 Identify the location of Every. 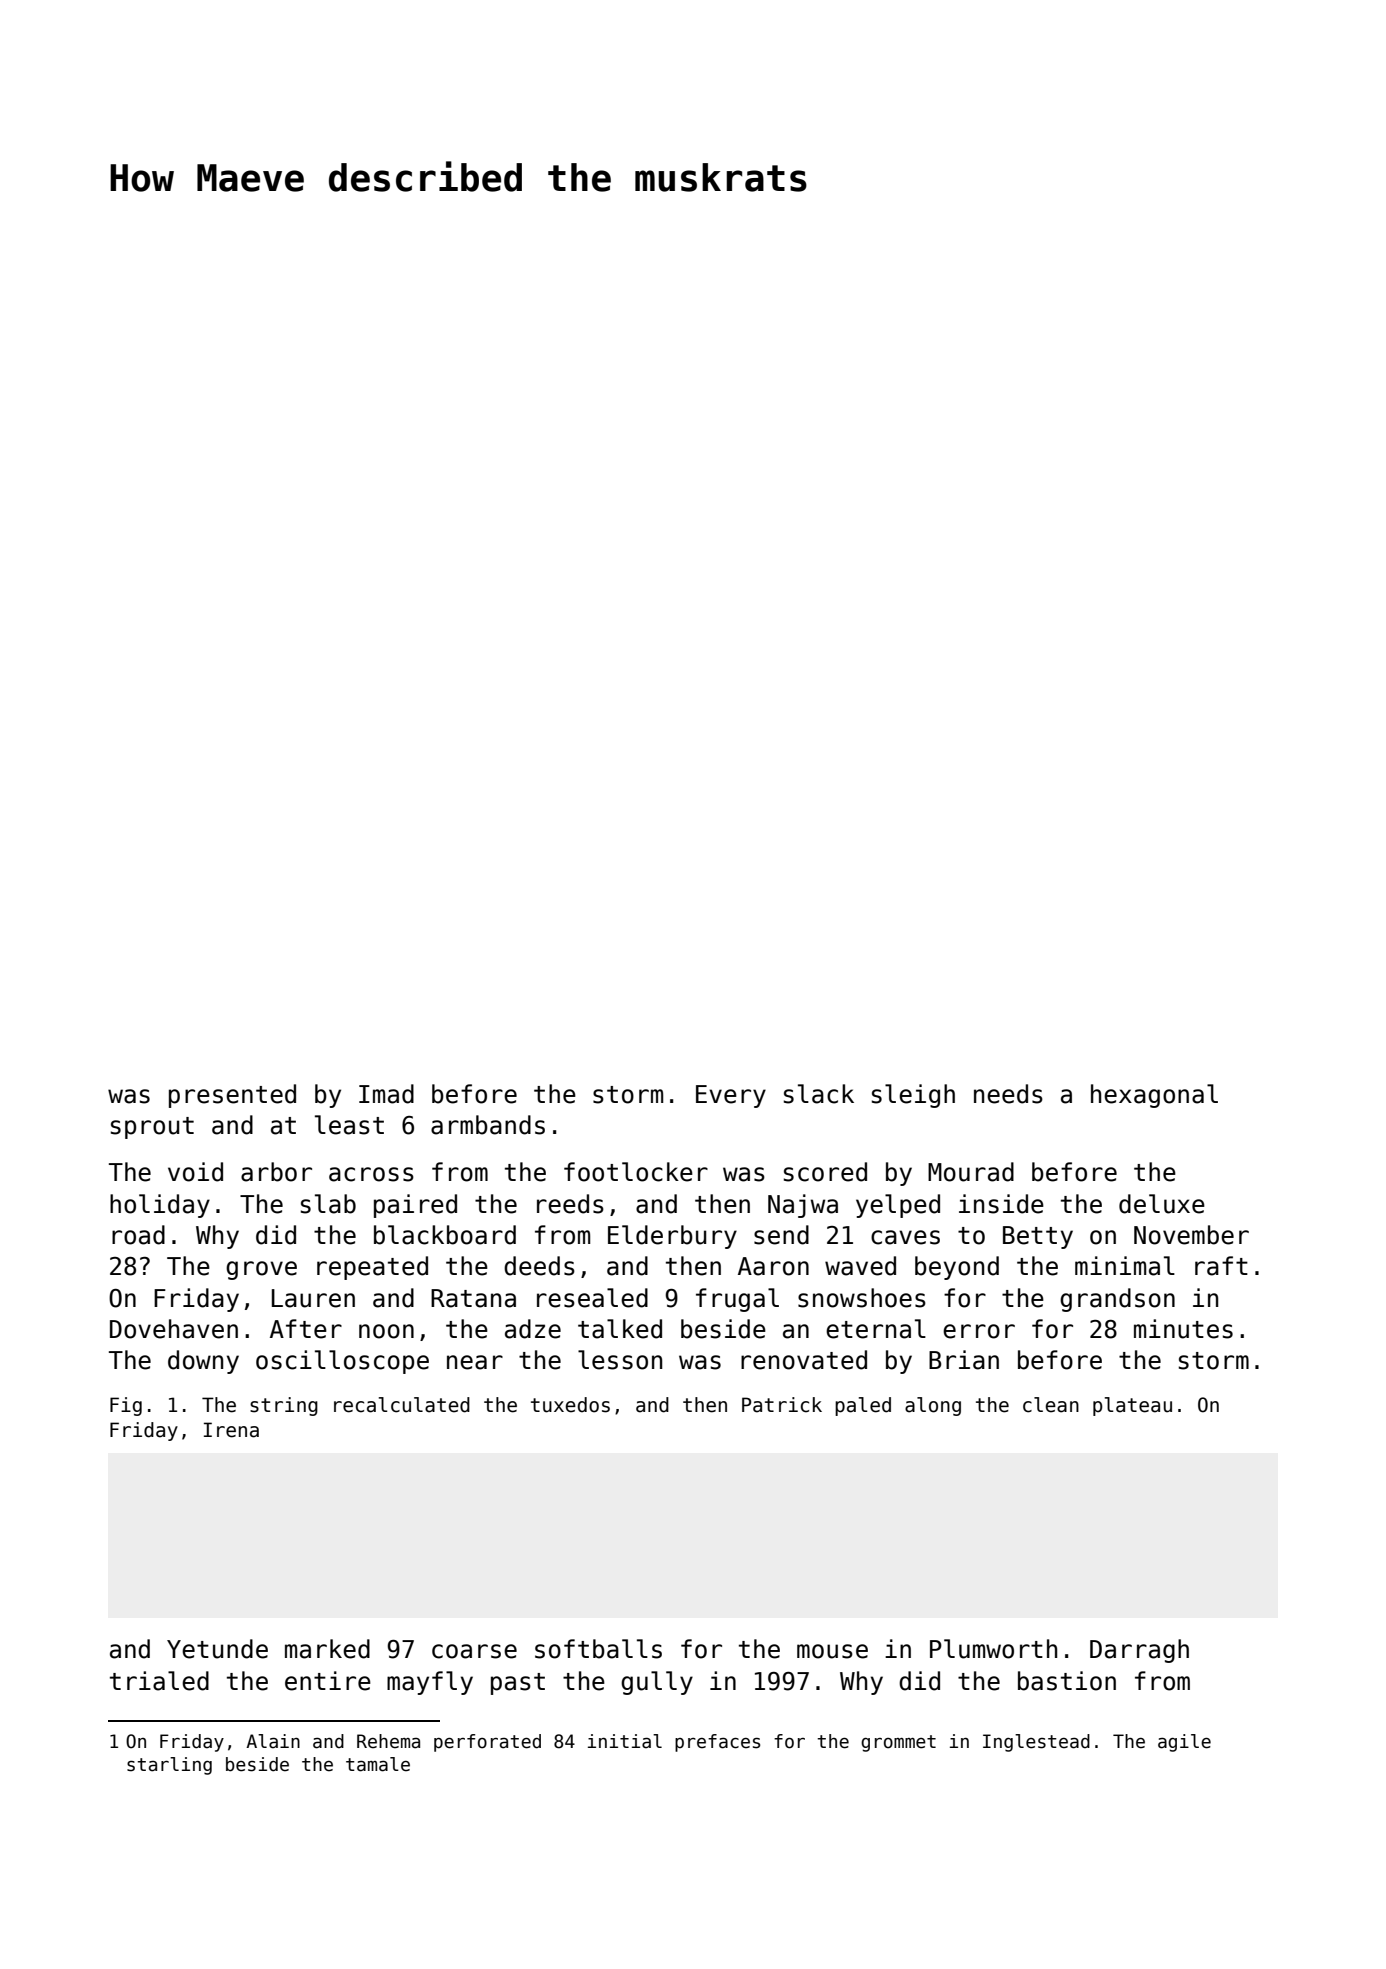
(731, 1096).
